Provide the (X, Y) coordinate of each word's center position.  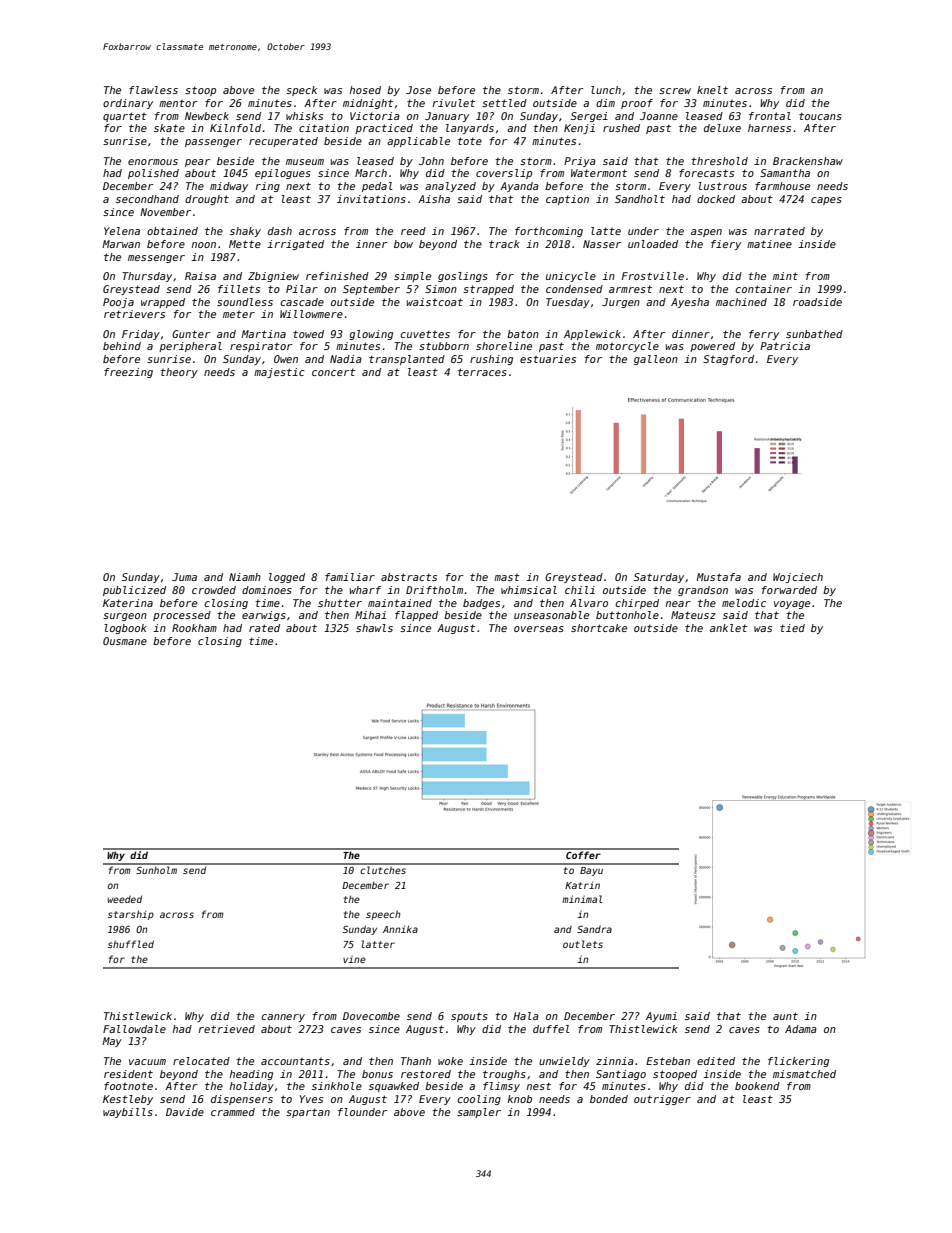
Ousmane (125, 641)
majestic (279, 373)
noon (204, 245)
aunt (785, 1016)
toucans (820, 116)
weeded (124, 899)
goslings (463, 277)
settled (504, 103)
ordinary (128, 104)
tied (792, 628)
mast (507, 577)
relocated (201, 1061)
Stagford (728, 360)
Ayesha (690, 303)
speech (383, 915)
